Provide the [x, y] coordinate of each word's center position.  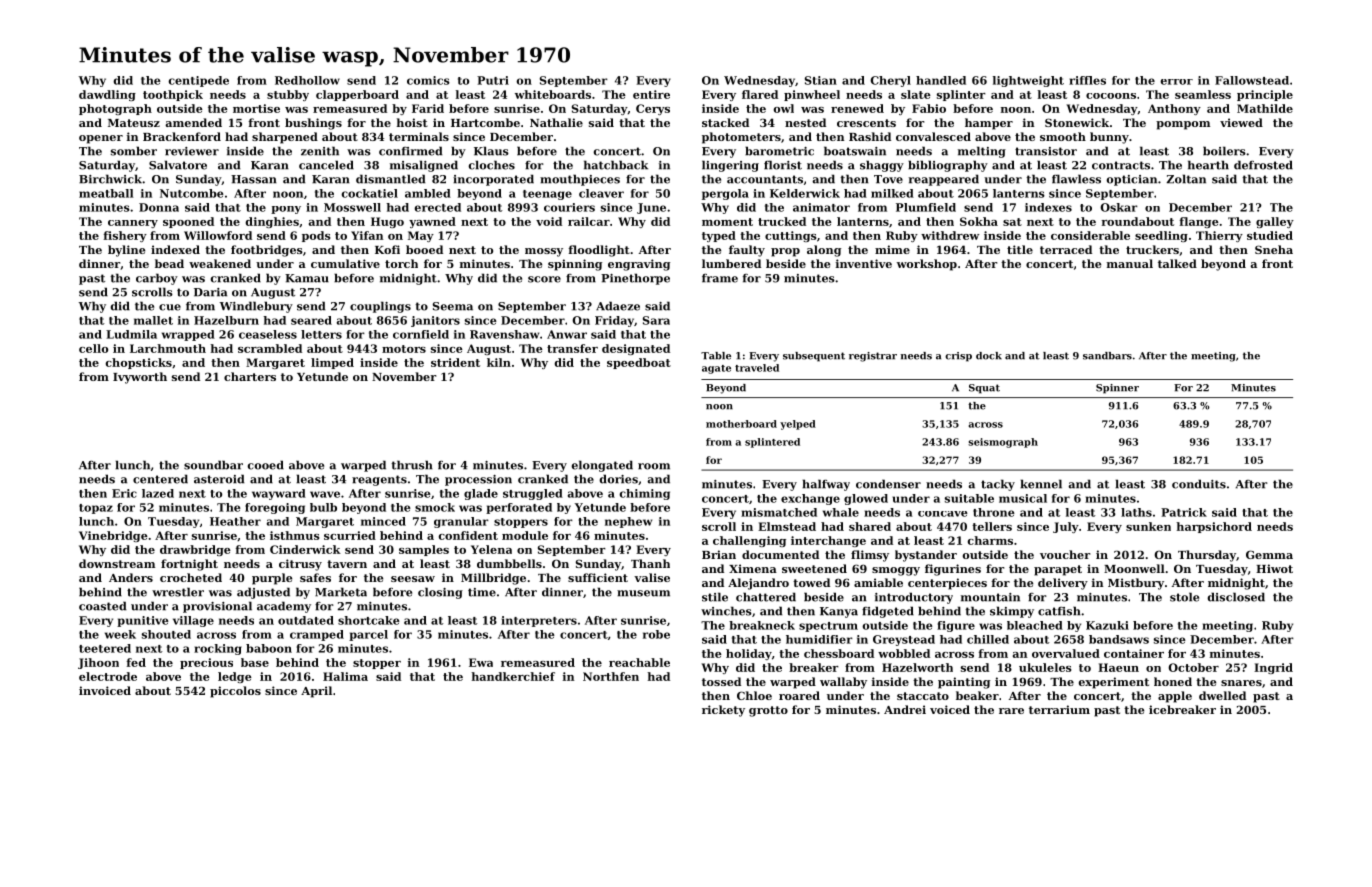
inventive [864, 263]
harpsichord [1214, 527]
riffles [1087, 80]
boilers [1224, 151]
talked [1177, 263]
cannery [133, 224]
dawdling [107, 95]
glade [481, 494]
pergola [725, 194]
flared [760, 94]
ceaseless [268, 334]
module [525, 535]
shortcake [369, 620]
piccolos [235, 692]
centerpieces [947, 584]
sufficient [598, 577]
